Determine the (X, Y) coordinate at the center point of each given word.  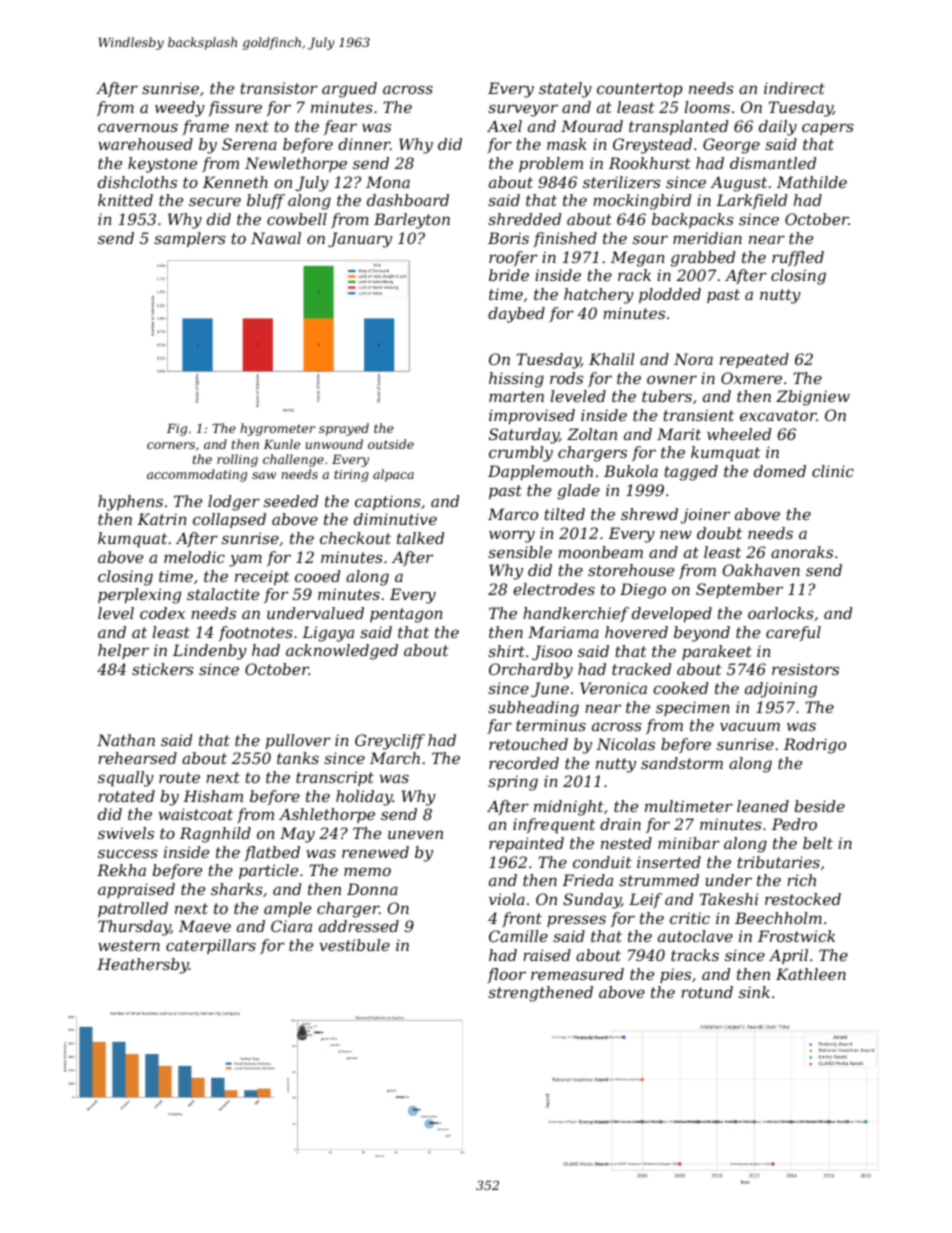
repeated (754, 360)
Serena (249, 144)
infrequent (554, 825)
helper (123, 651)
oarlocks (781, 613)
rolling (237, 460)
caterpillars (211, 946)
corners (171, 445)
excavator (778, 415)
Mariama (563, 632)
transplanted (678, 127)
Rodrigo (815, 746)
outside (391, 444)
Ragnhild (215, 835)
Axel (504, 126)
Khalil (611, 359)
